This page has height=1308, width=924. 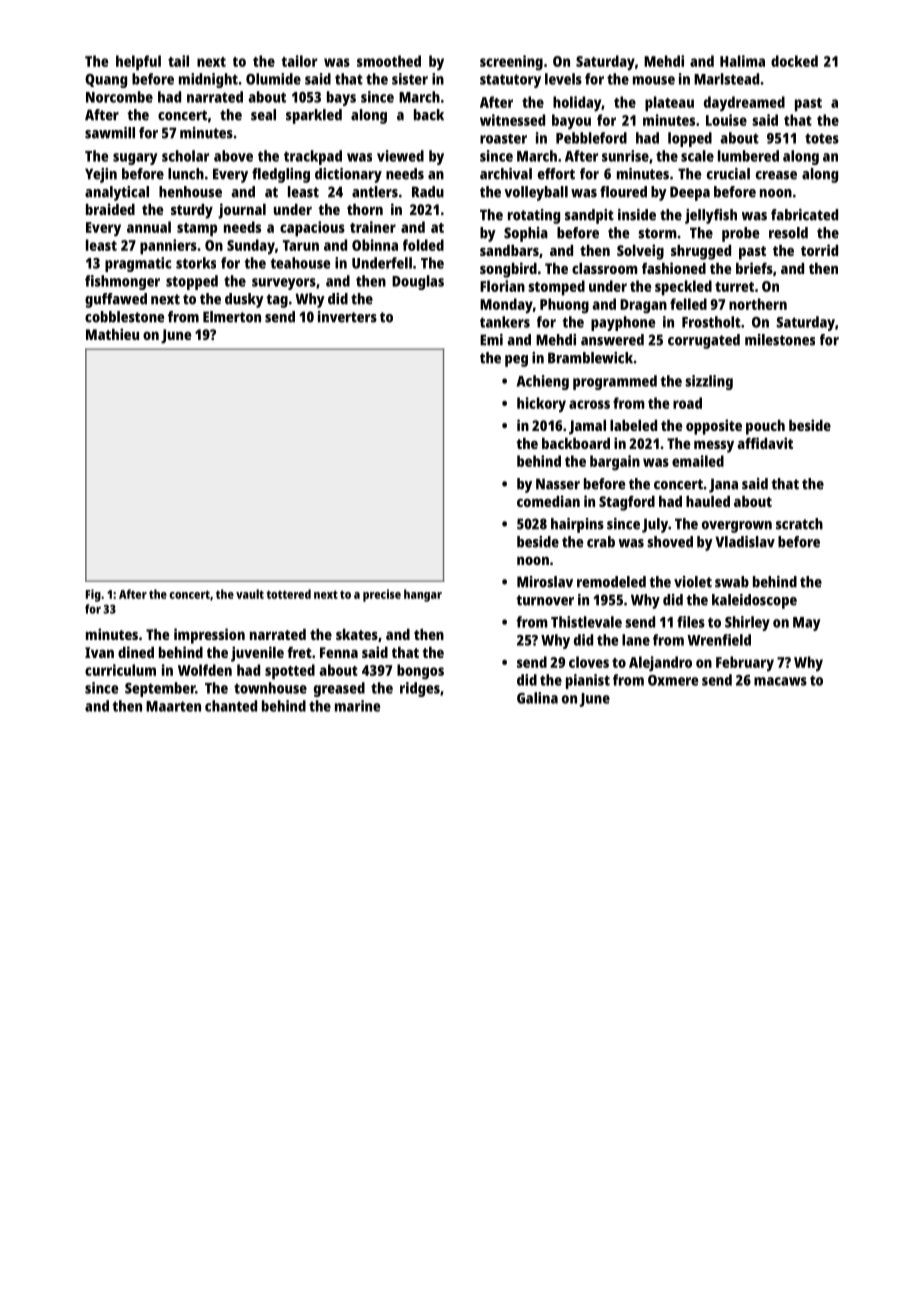 What do you see at coordinates (101, 175) in the page?
I see `Yejin` at bounding box center [101, 175].
